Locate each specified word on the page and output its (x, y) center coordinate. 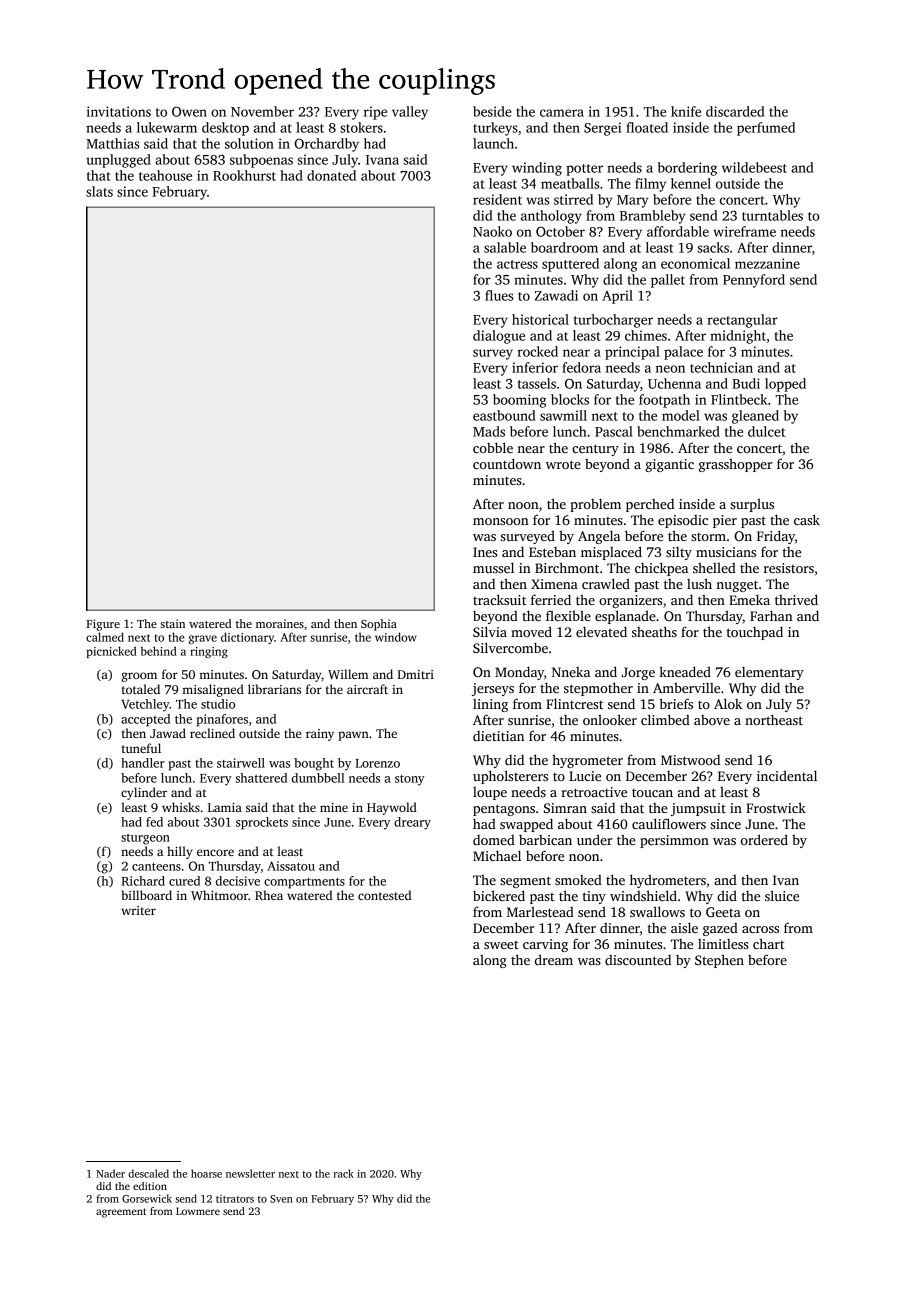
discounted (638, 960)
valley (410, 113)
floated (647, 127)
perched (650, 505)
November (262, 111)
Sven (281, 1199)
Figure (103, 625)
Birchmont (567, 567)
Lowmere (198, 1211)
